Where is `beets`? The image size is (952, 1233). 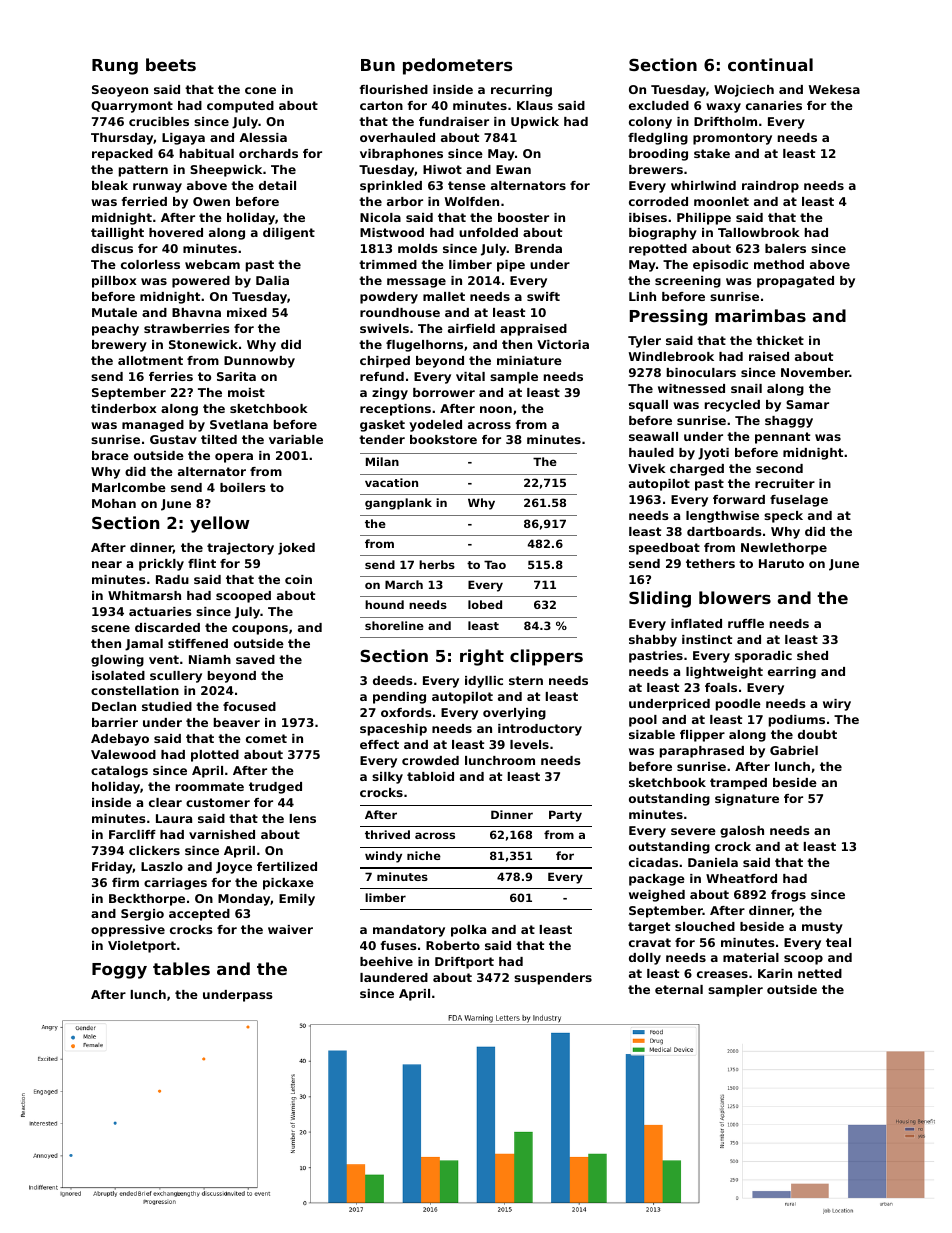
beets is located at coordinates (171, 64).
